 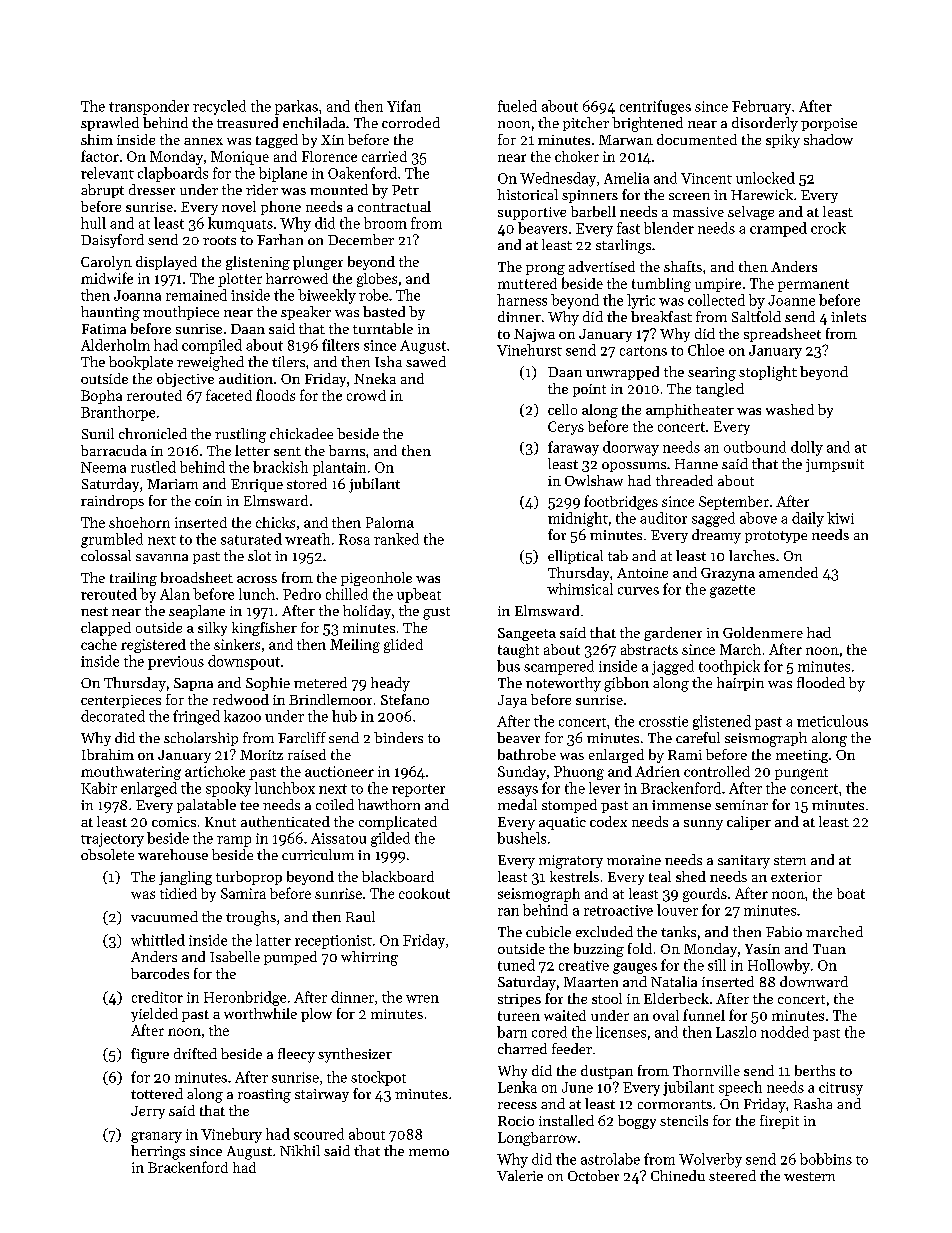 I want to click on February, so click(x=761, y=107).
